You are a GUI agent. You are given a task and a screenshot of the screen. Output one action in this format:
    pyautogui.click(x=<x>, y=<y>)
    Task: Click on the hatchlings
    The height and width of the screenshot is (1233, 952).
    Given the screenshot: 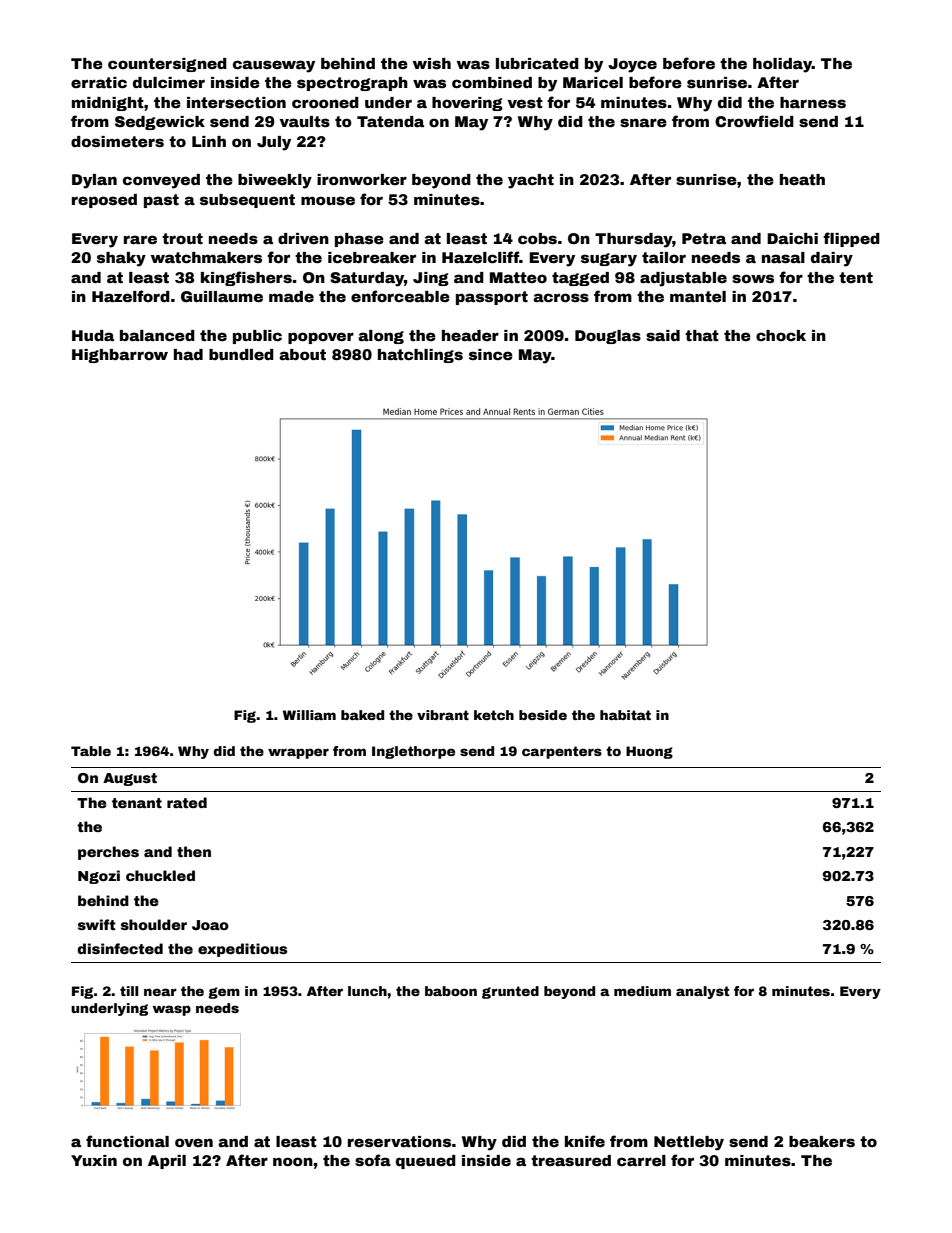 What is the action you would take?
    pyautogui.click(x=420, y=356)
